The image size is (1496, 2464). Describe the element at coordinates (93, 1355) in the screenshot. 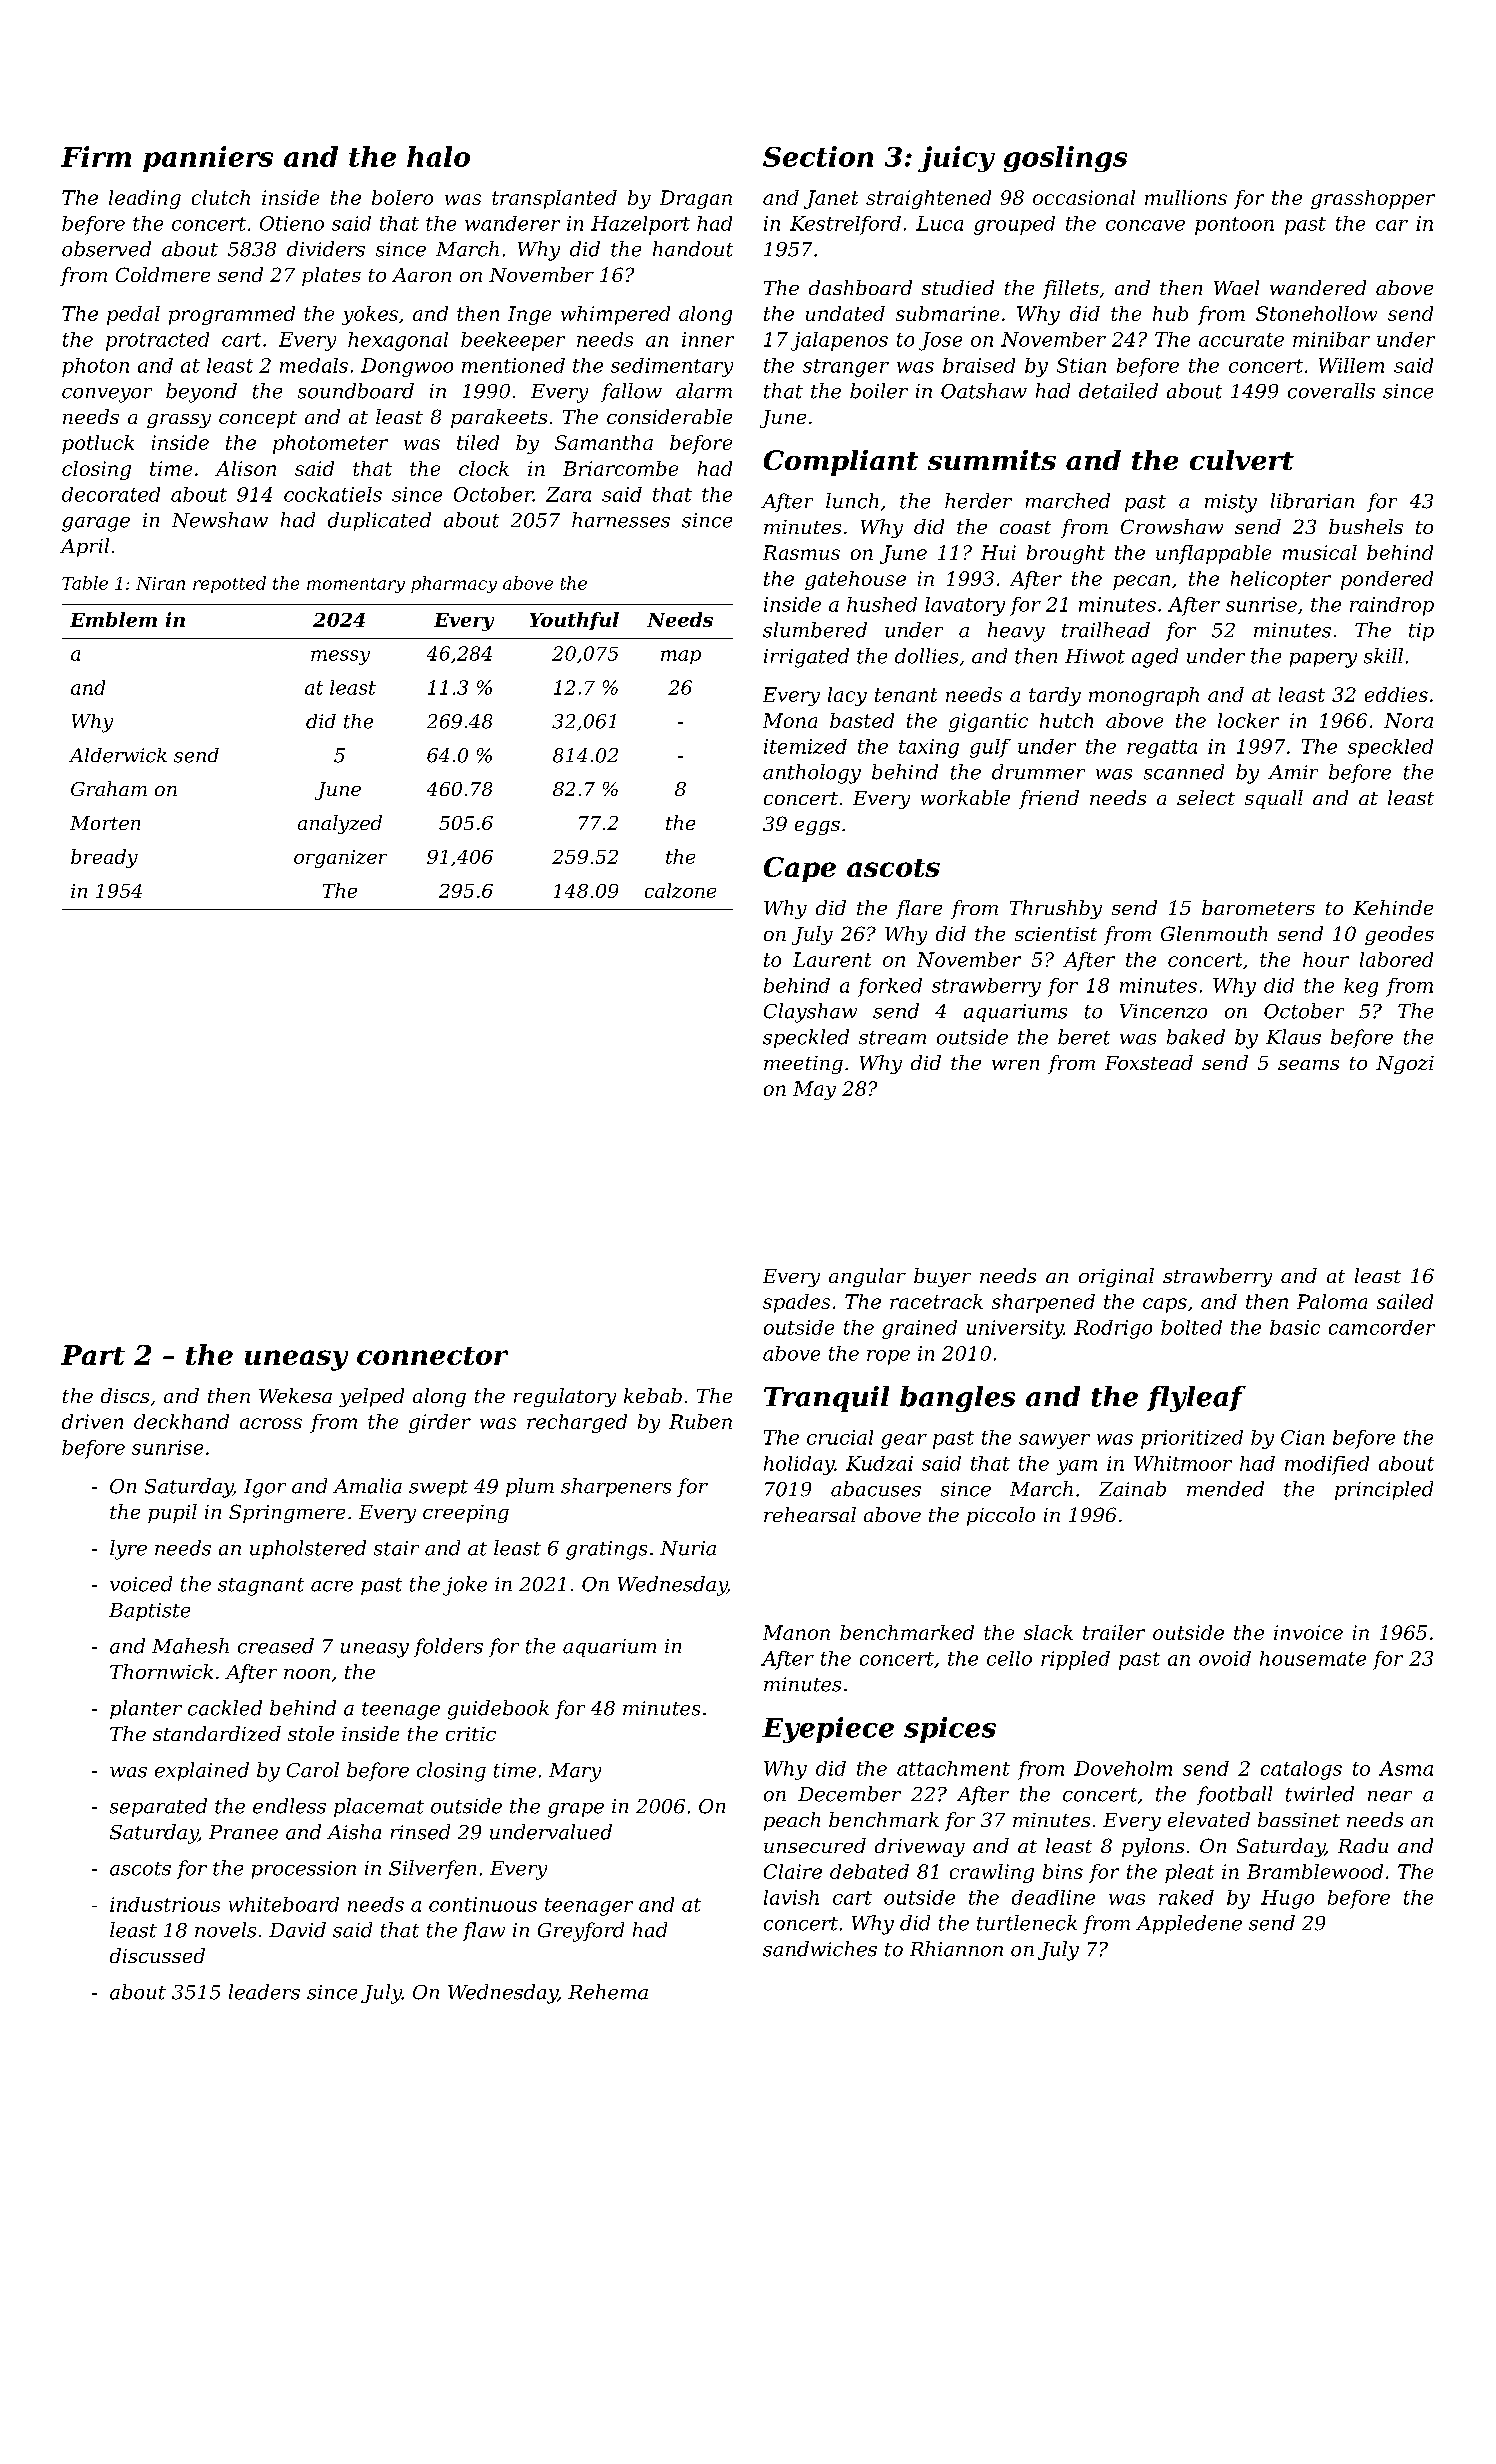

I see `Part` at that location.
